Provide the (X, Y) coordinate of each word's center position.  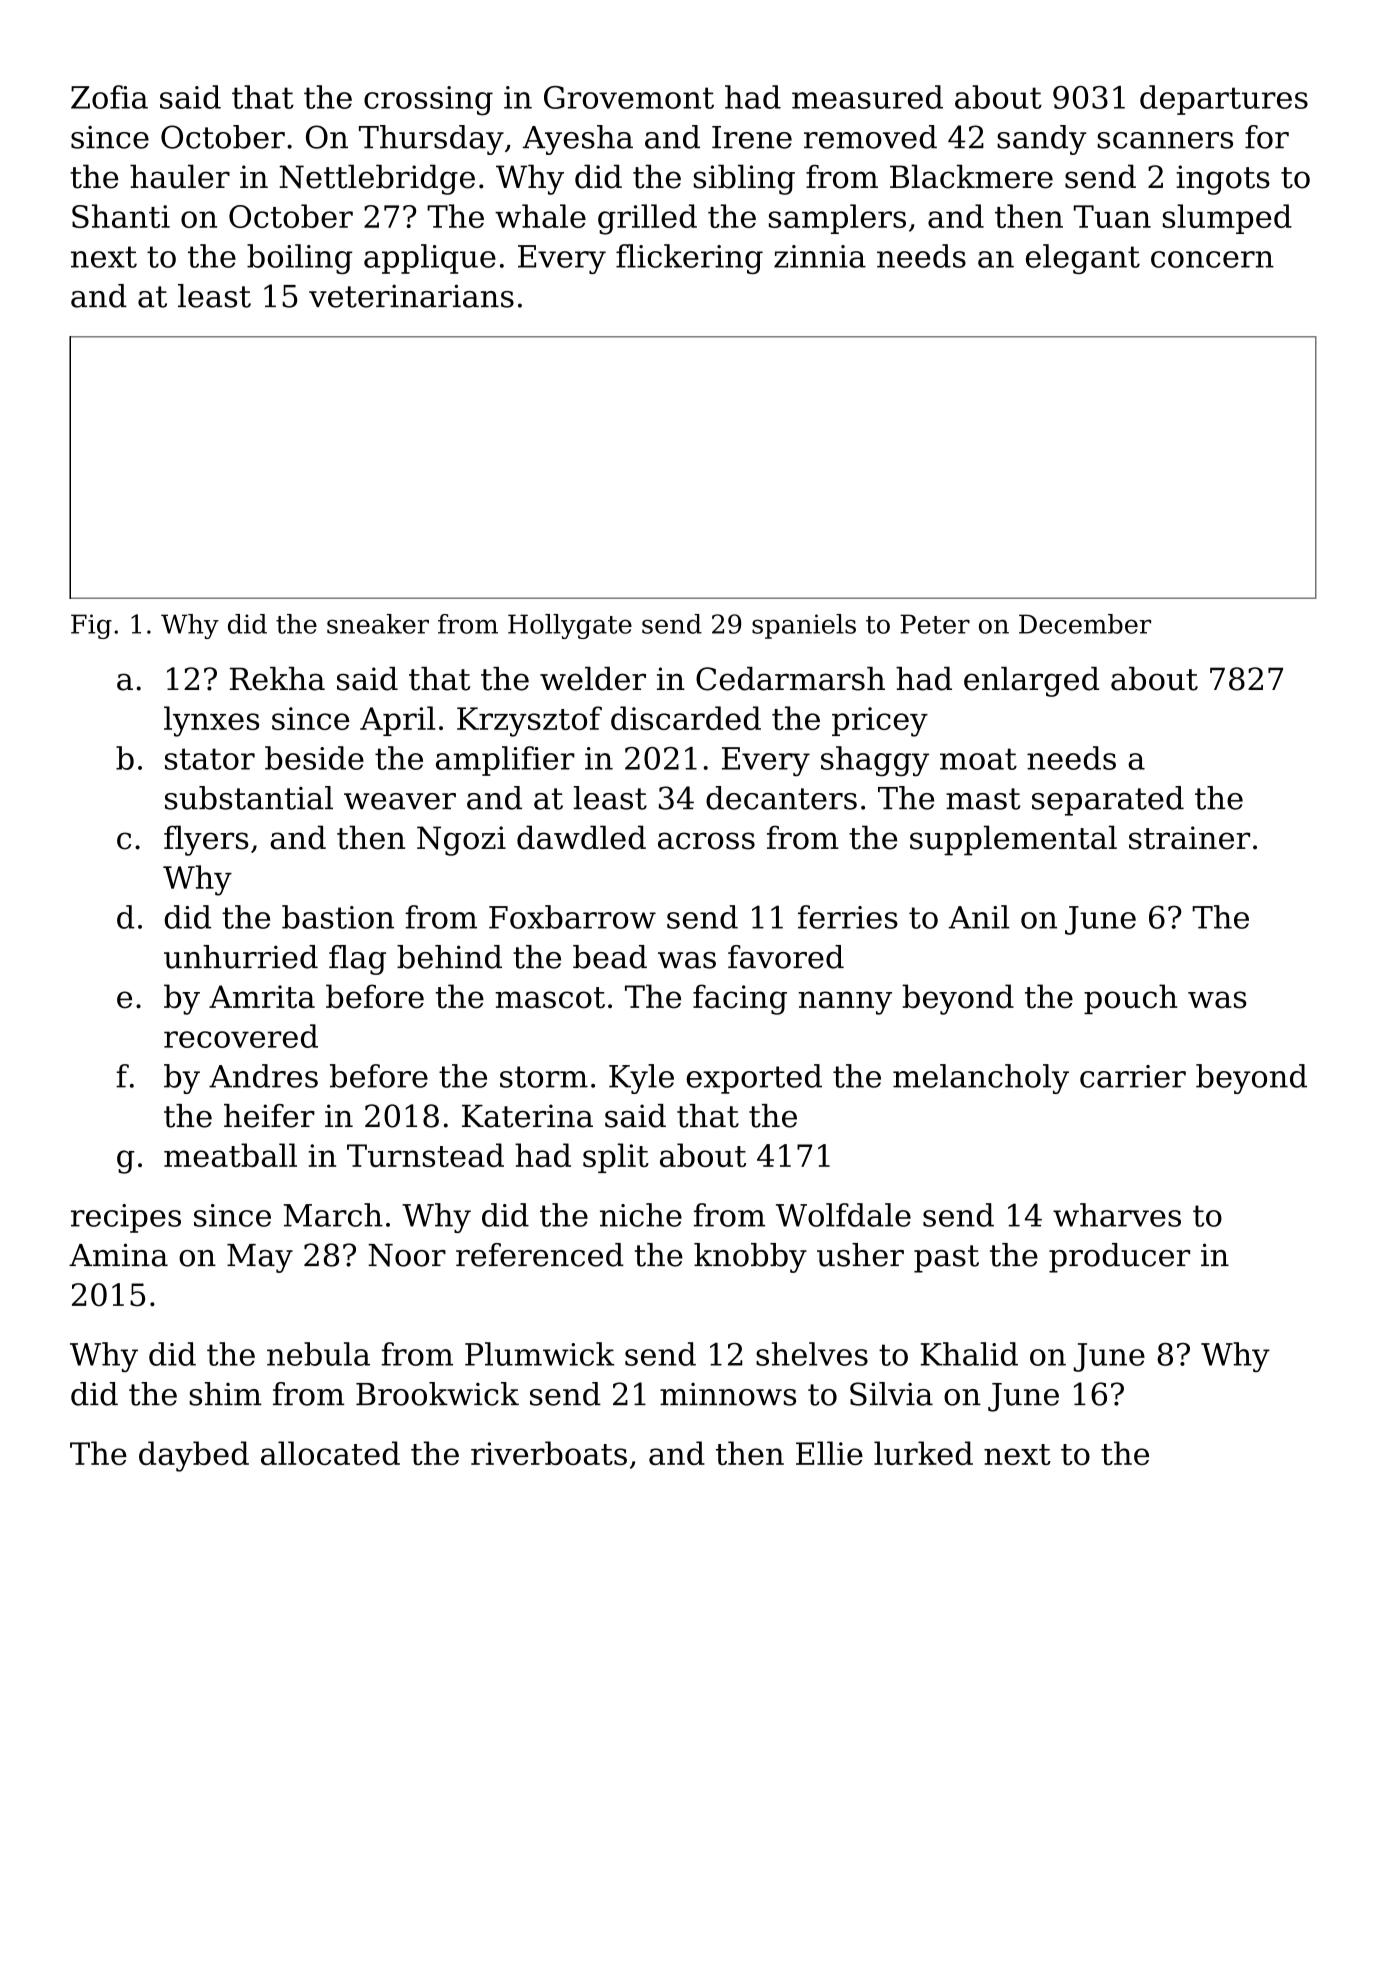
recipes (126, 1218)
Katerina (527, 1116)
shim (225, 1394)
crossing (428, 101)
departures (1224, 100)
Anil (979, 917)
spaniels (804, 626)
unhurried (241, 957)
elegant (1083, 259)
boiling (299, 259)
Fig (91, 626)
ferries (848, 917)
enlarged (1032, 682)
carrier (1133, 1076)
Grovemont (629, 97)
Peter (935, 624)
